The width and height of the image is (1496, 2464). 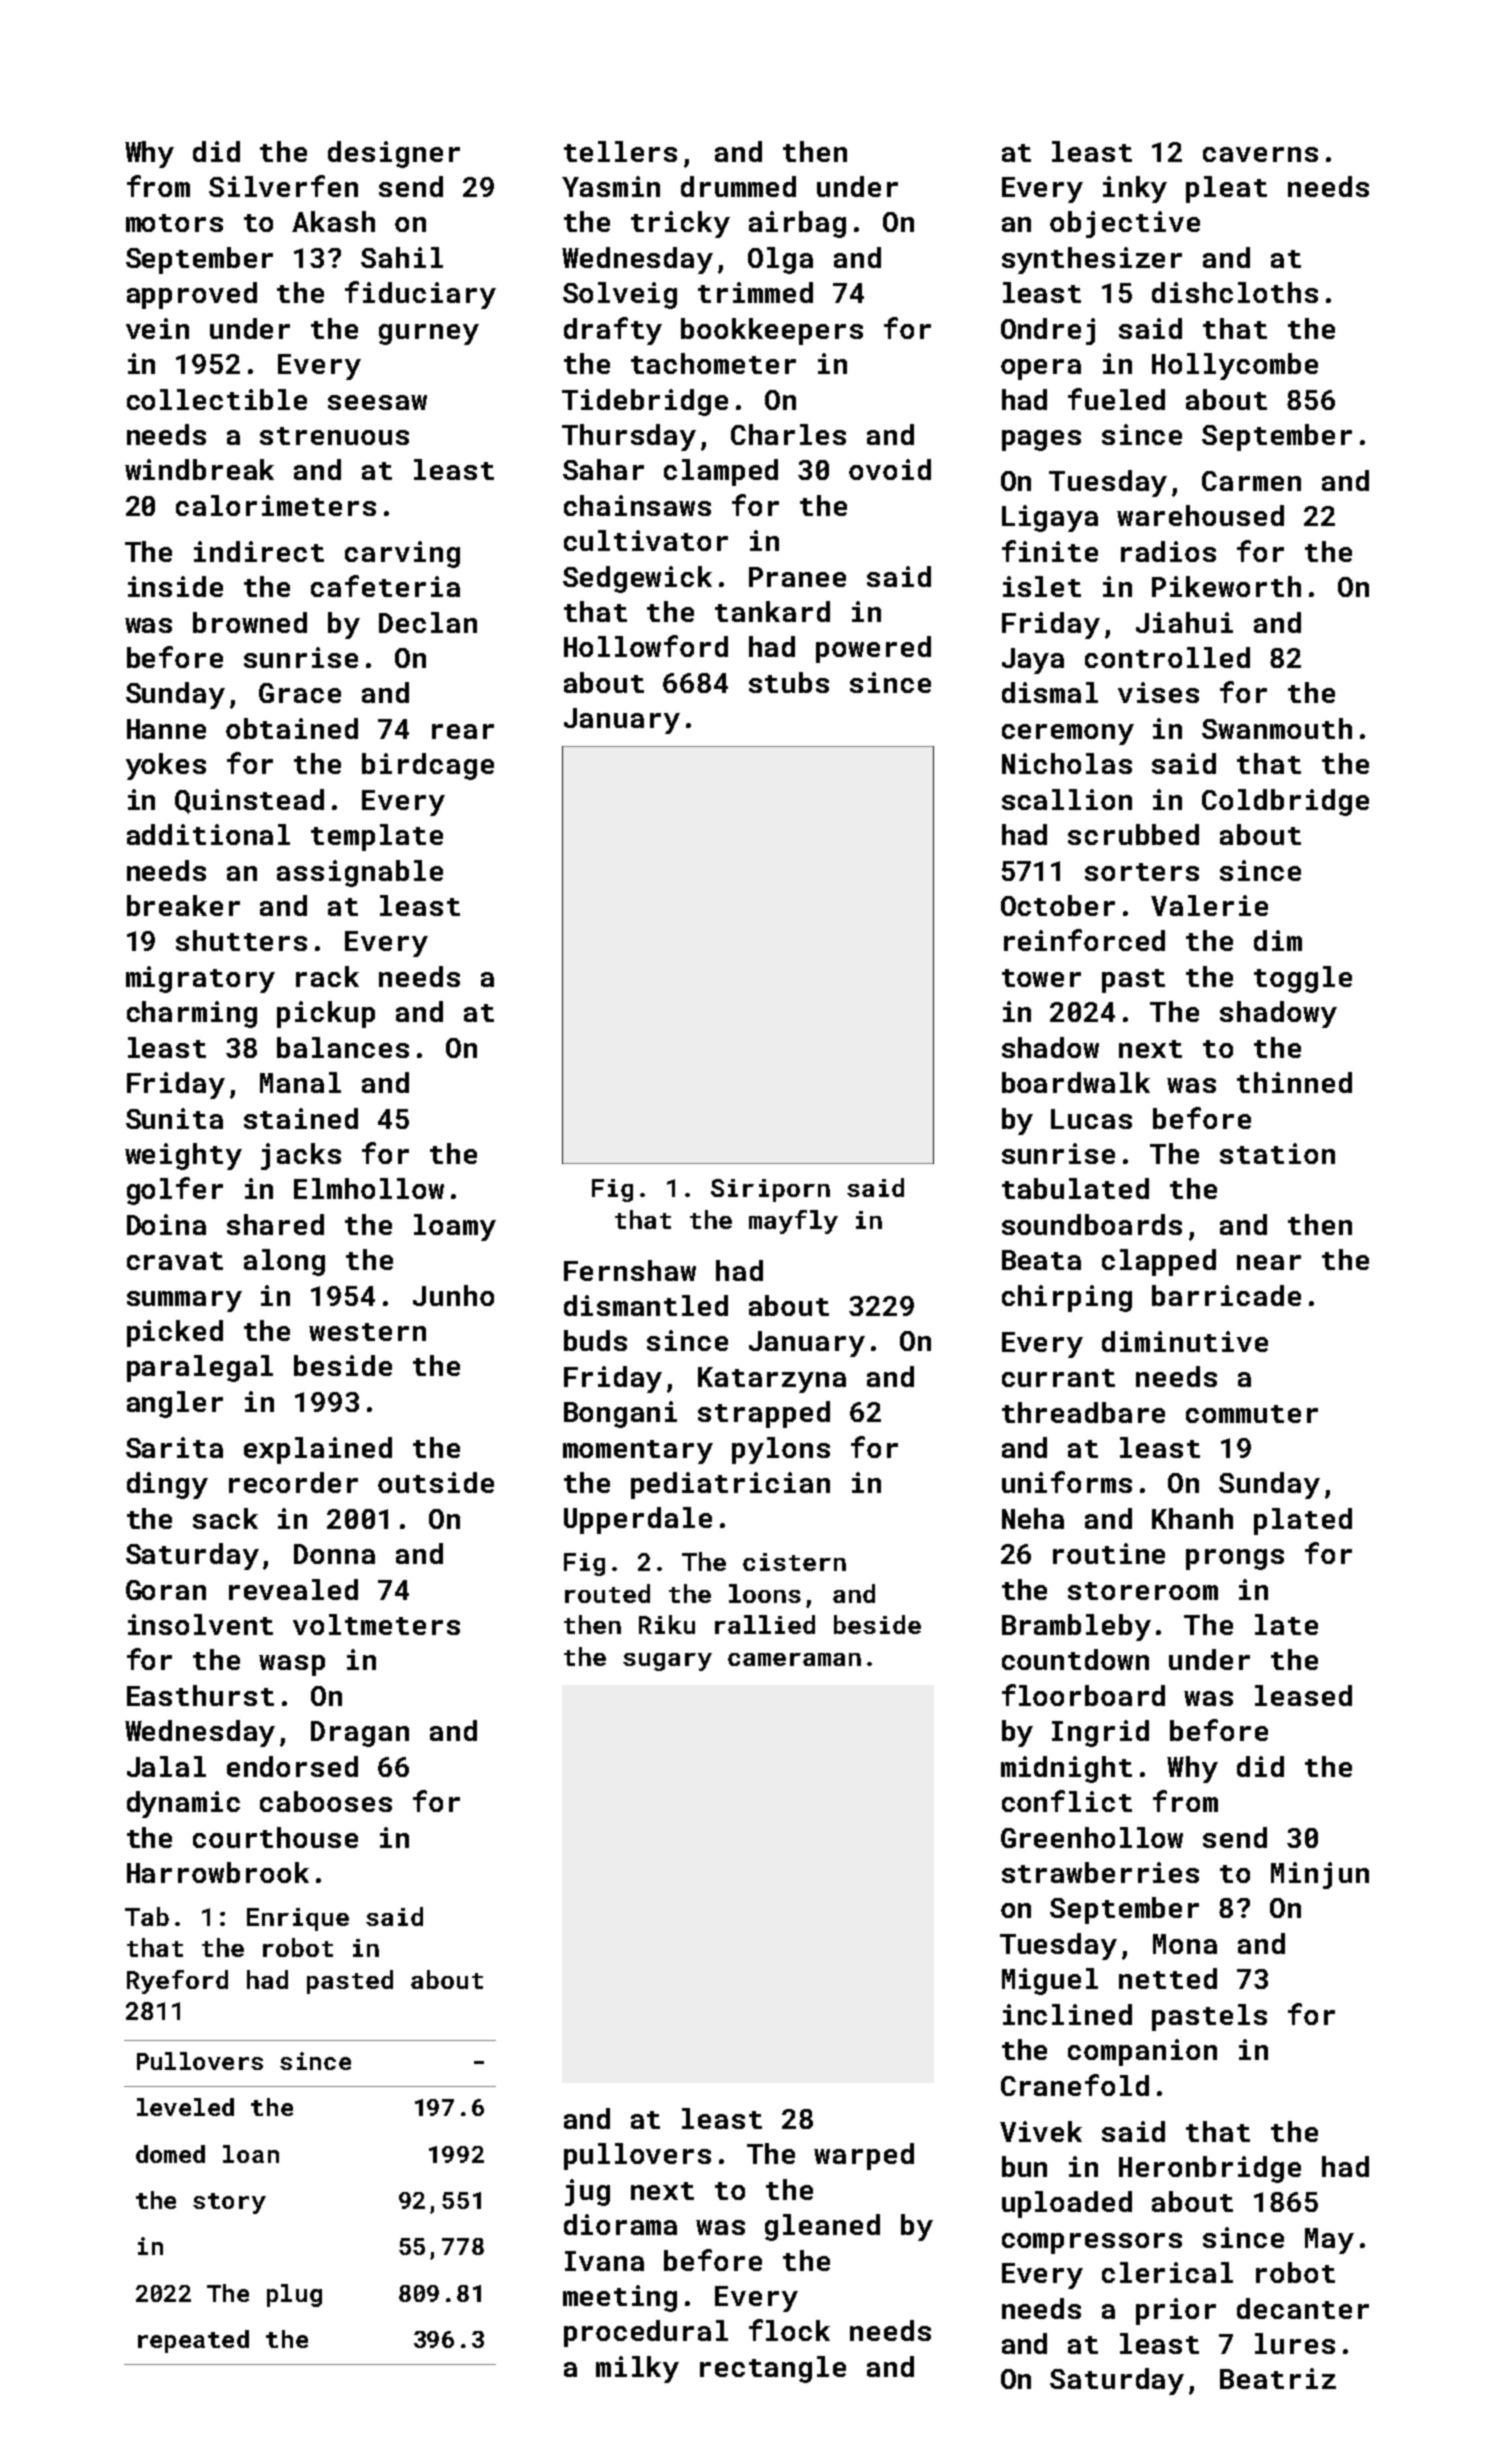 What do you see at coordinates (1251, 481) in the image?
I see `Carmen` at bounding box center [1251, 481].
